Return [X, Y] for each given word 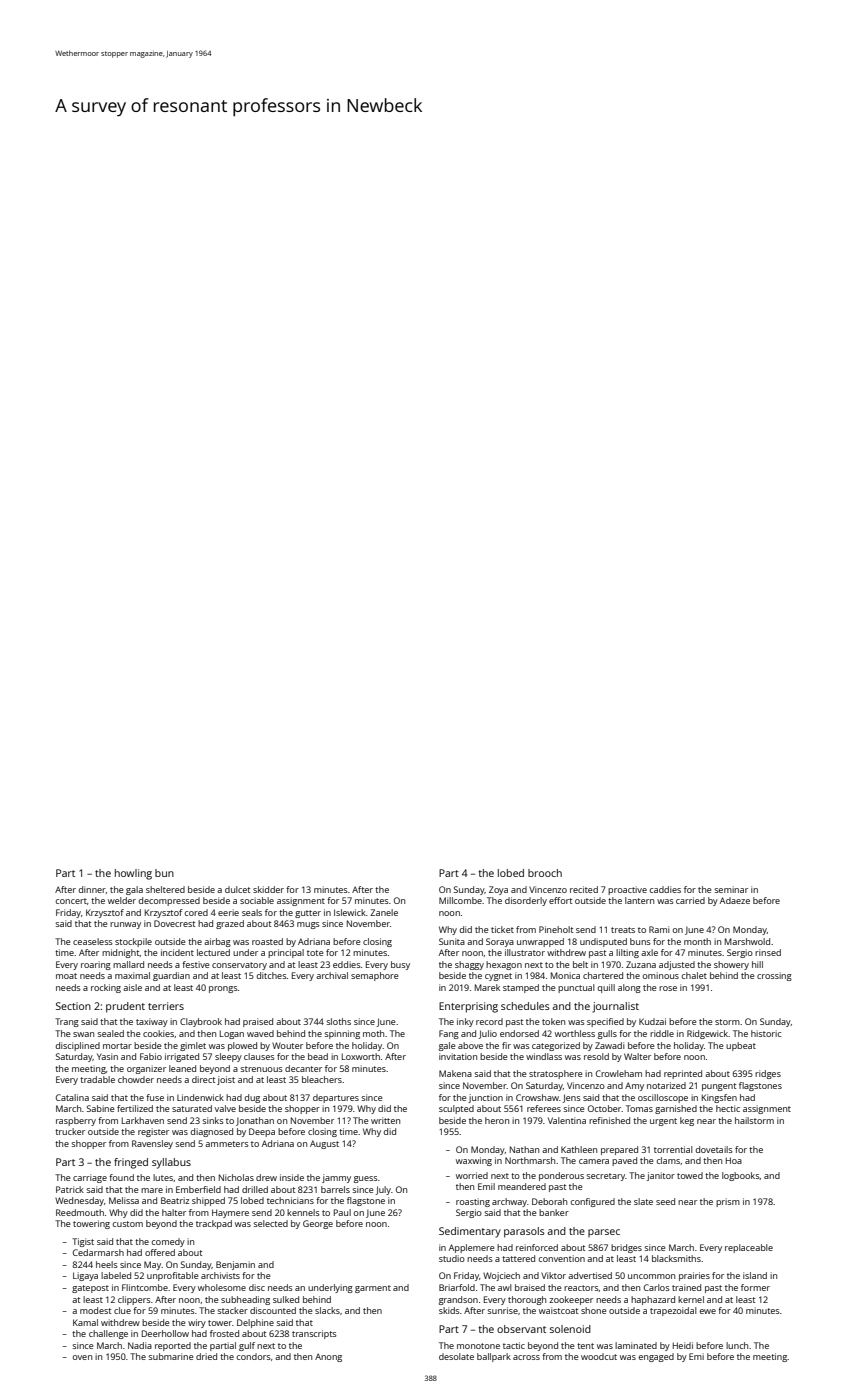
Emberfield [198, 1189]
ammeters [227, 1144]
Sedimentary [470, 1232]
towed [690, 1175]
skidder [268, 889]
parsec [604, 1233]
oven [82, 1357]
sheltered [165, 889]
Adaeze [735, 900]
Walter [637, 1056]
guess [366, 1179]
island [755, 1275]
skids [449, 1310]
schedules [525, 1006]
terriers [166, 1006]
